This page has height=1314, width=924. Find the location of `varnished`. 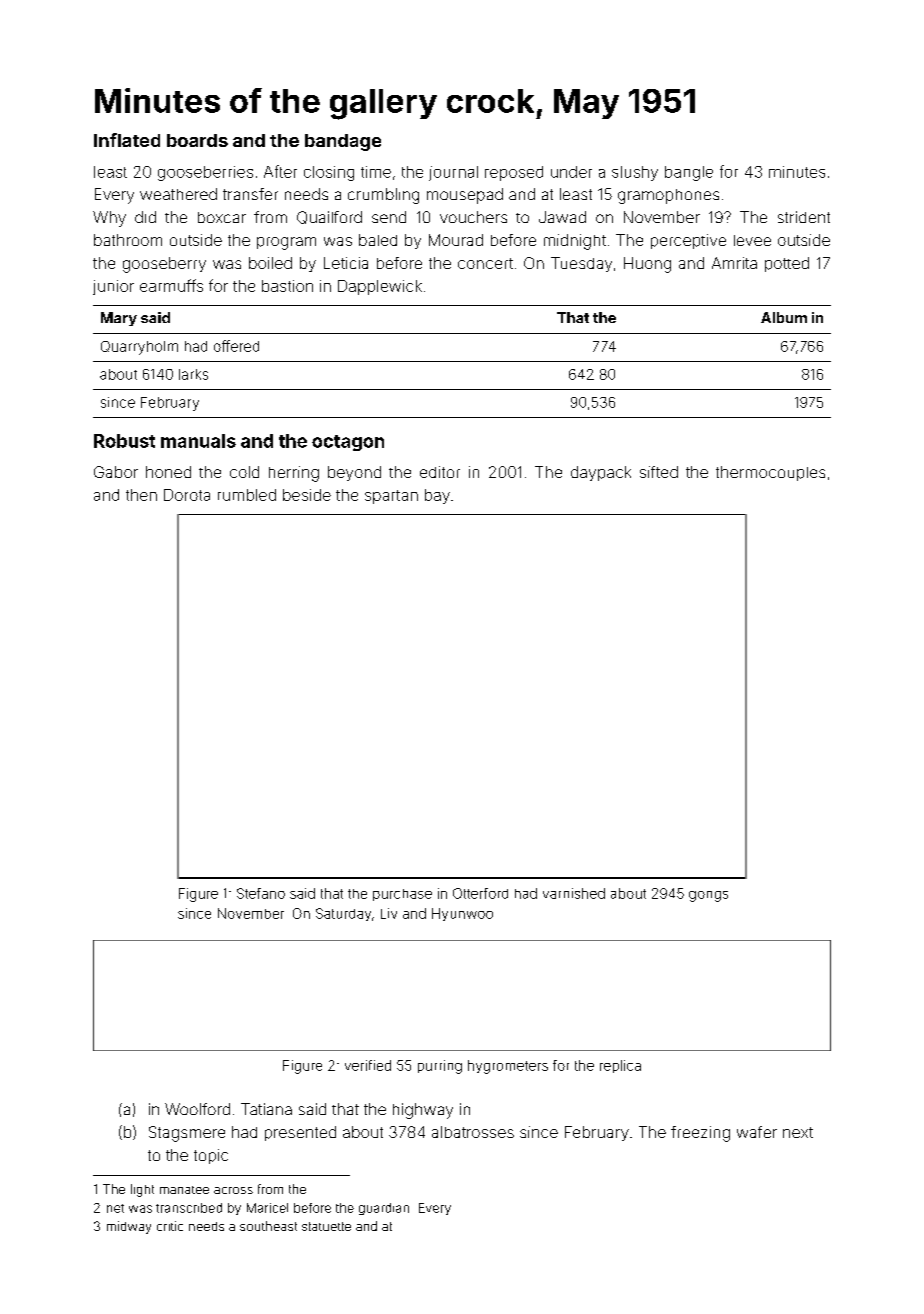

varnished is located at coordinates (574, 893).
